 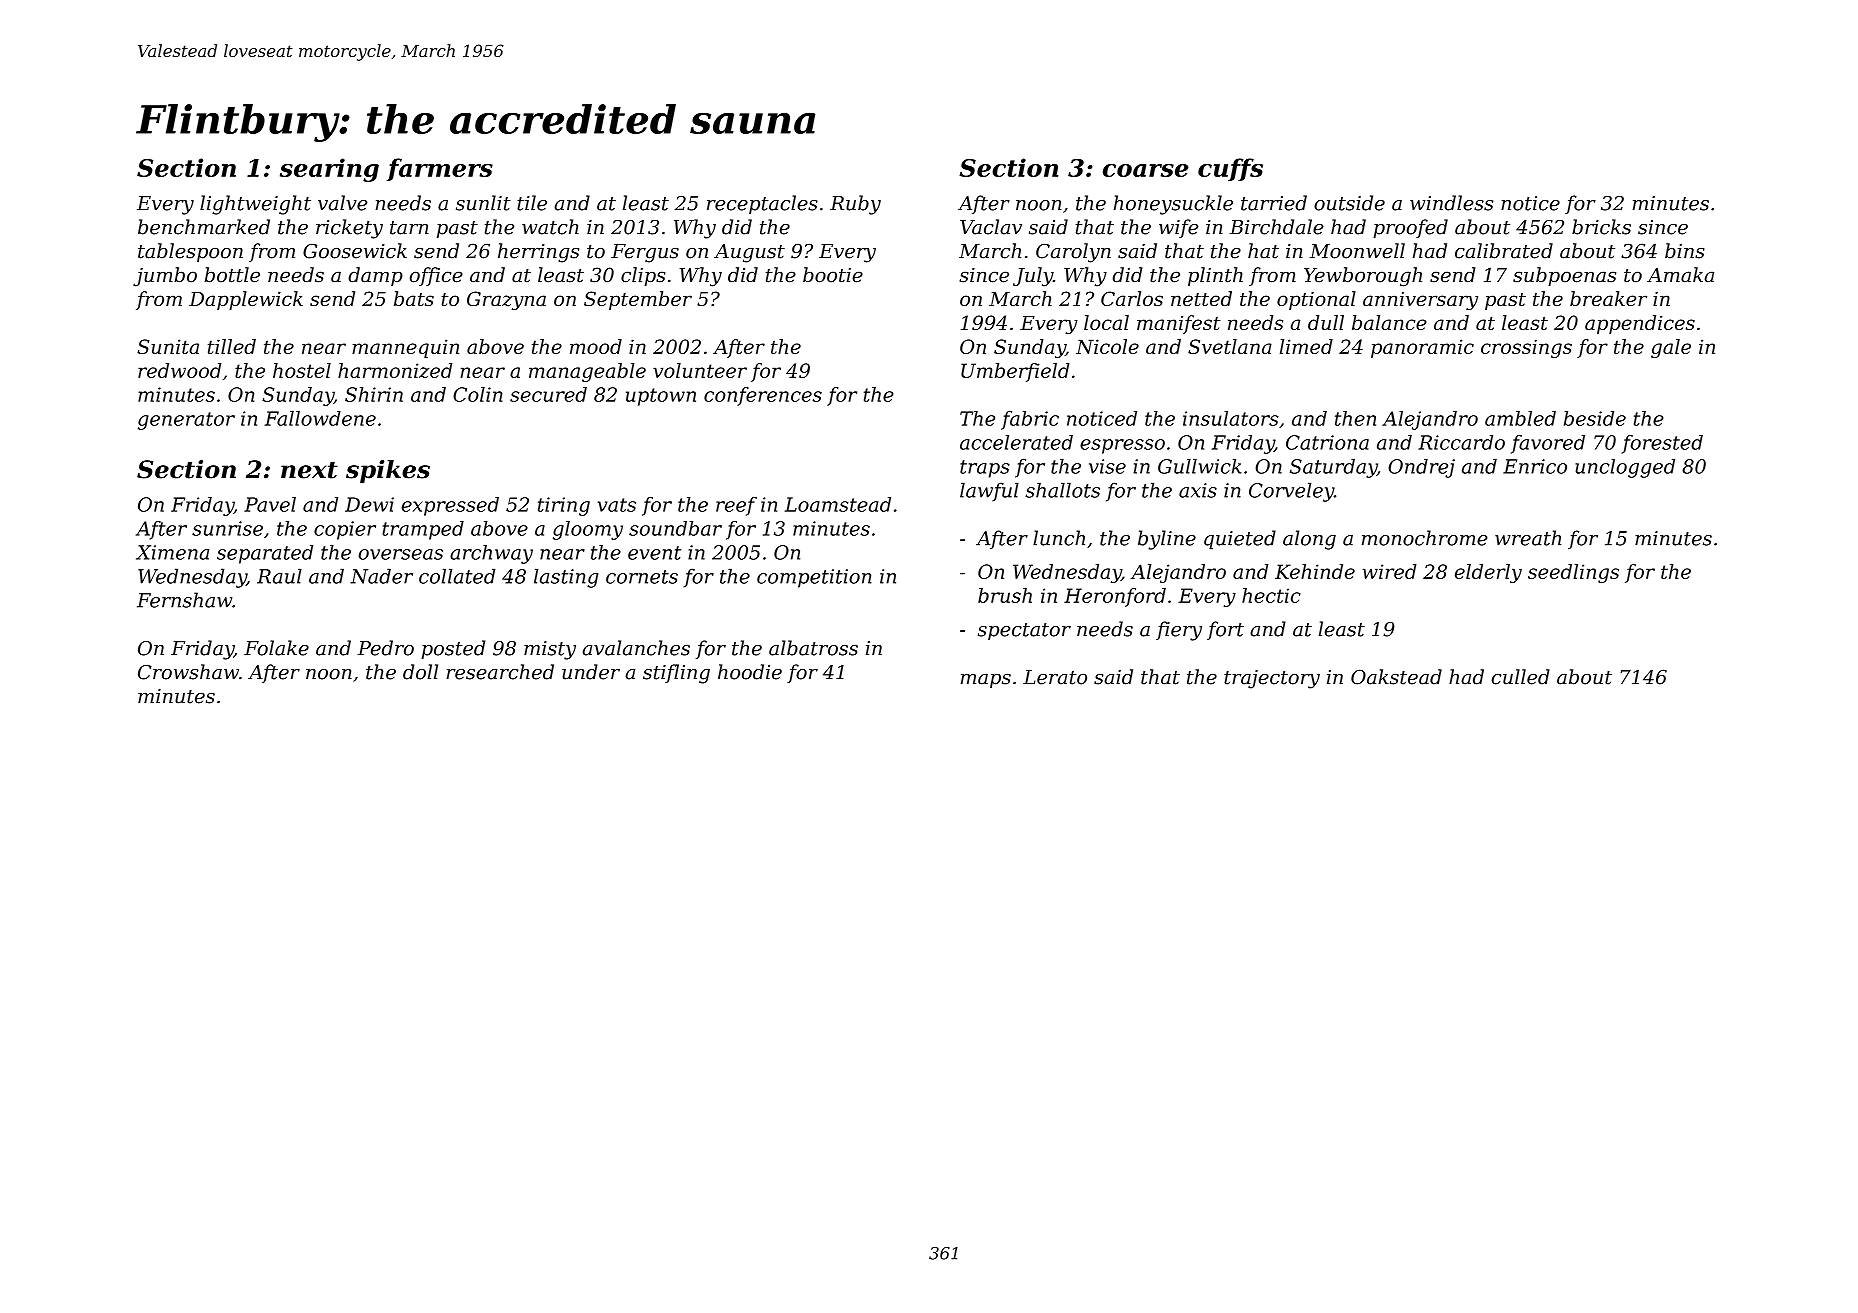 What do you see at coordinates (1315, 571) in the image?
I see `Kehinde` at bounding box center [1315, 571].
